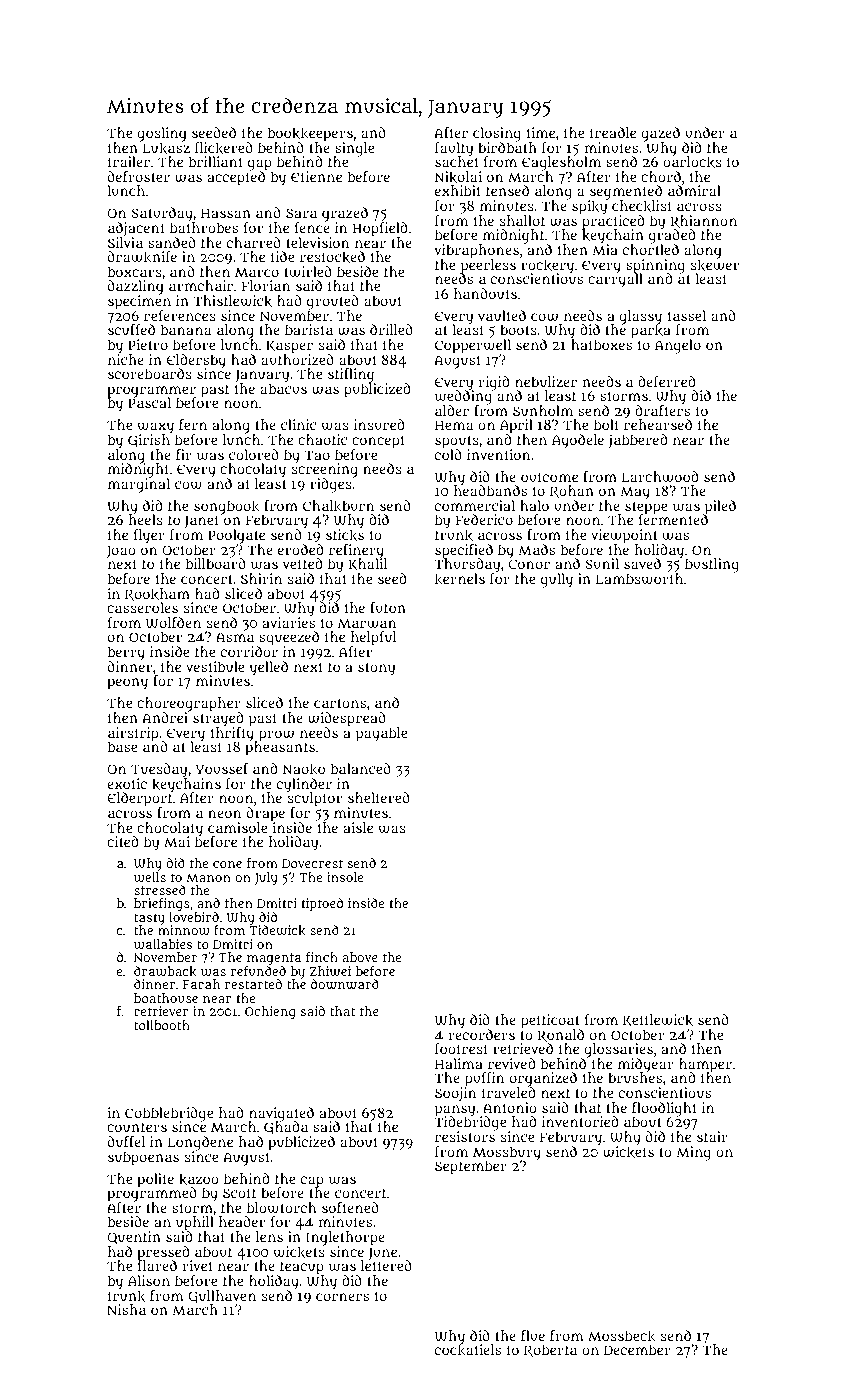 Image resolution: width=849 pixels, height=1400 pixels. Describe the element at coordinates (312, 1182) in the screenshot. I see `cap` at that location.
